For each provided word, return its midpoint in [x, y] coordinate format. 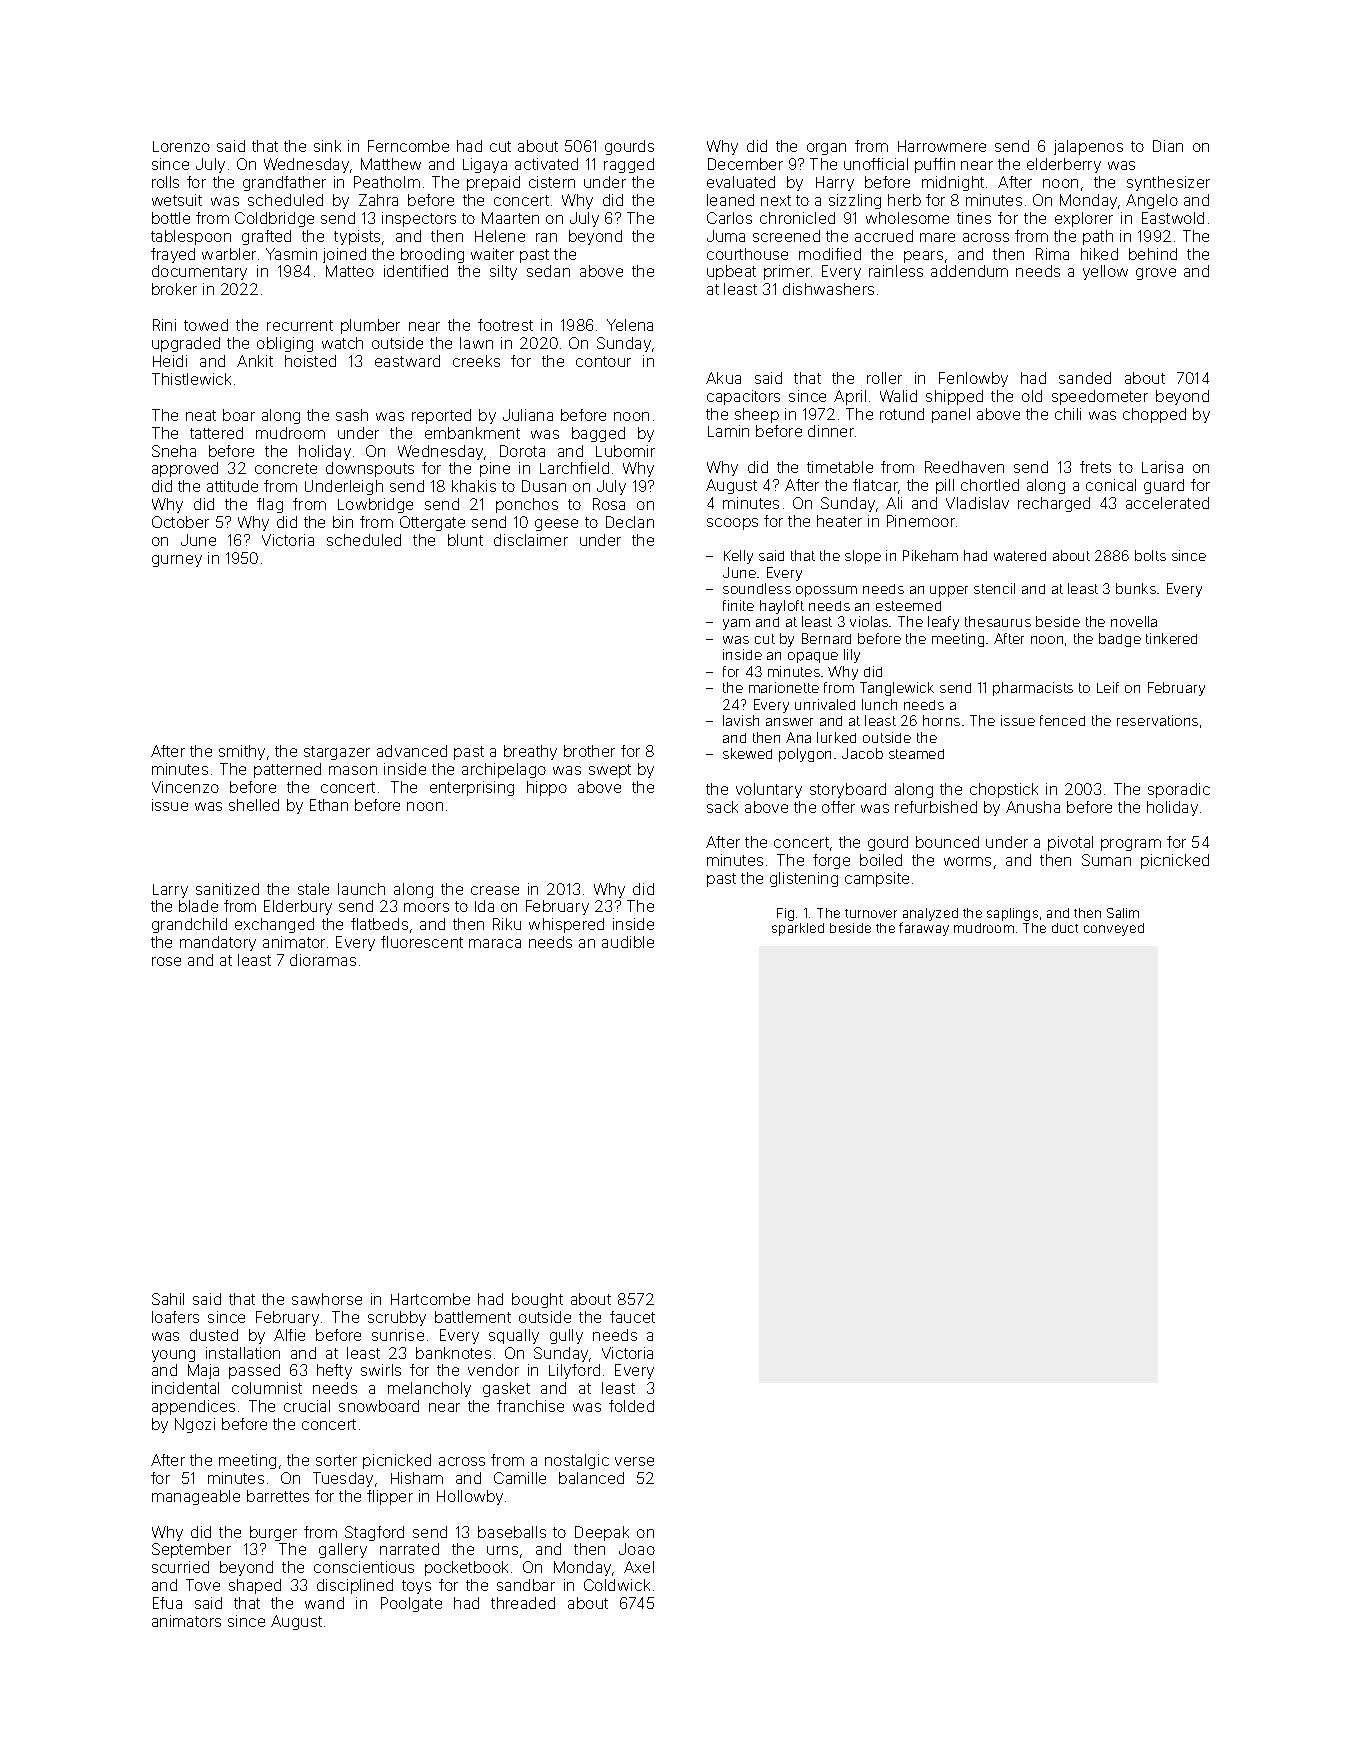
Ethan [329, 805]
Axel [639, 1567]
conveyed [1114, 929]
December [745, 164]
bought [537, 1300]
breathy [530, 752]
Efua [167, 1603]
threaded [523, 1603]
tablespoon [191, 237]
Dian [1168, 146]
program [1131, 845]
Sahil [168, 1299]
